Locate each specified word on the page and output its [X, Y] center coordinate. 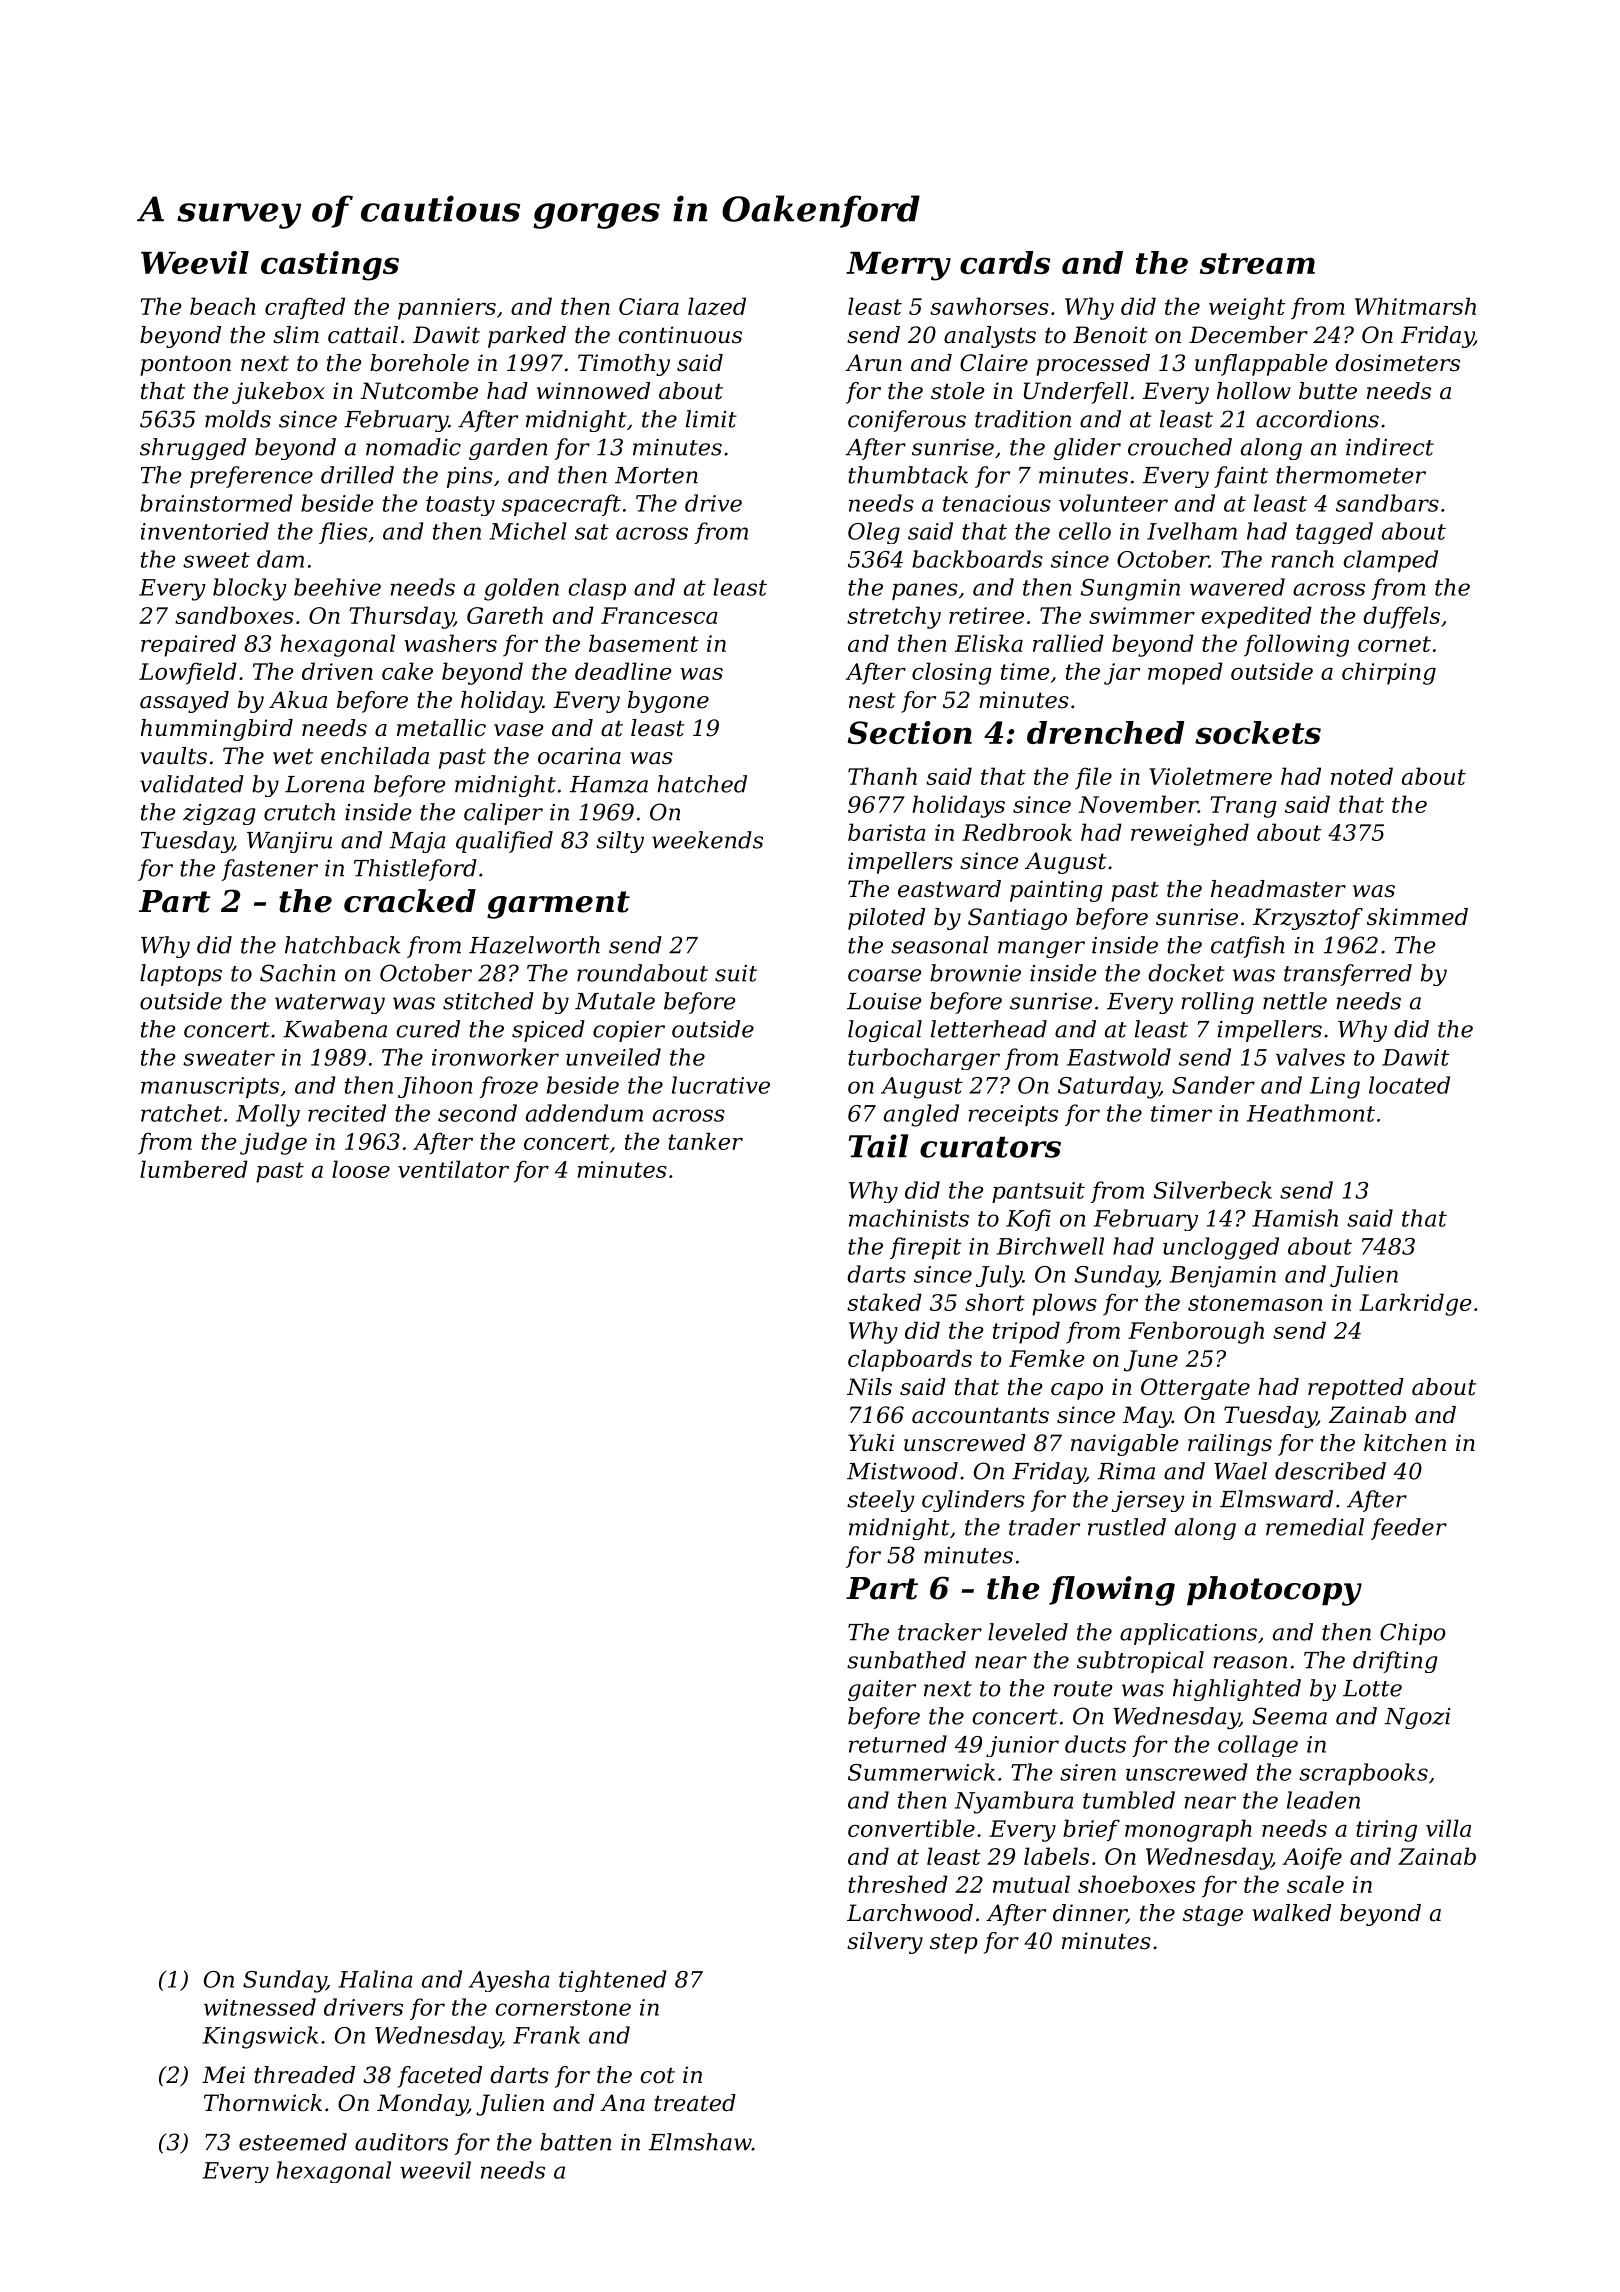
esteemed [293, 2142]
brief [1091, 1830]
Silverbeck [1213, 1190]
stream [1257, 263]
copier [629, 1031]
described [1330, 1471]
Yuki [871, 1443]
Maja [417, 842]
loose [361, 1169]
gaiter [882, 1690]
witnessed [260, 2007]
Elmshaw [700, 2142]
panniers [447, 309]
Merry [898, 266]
